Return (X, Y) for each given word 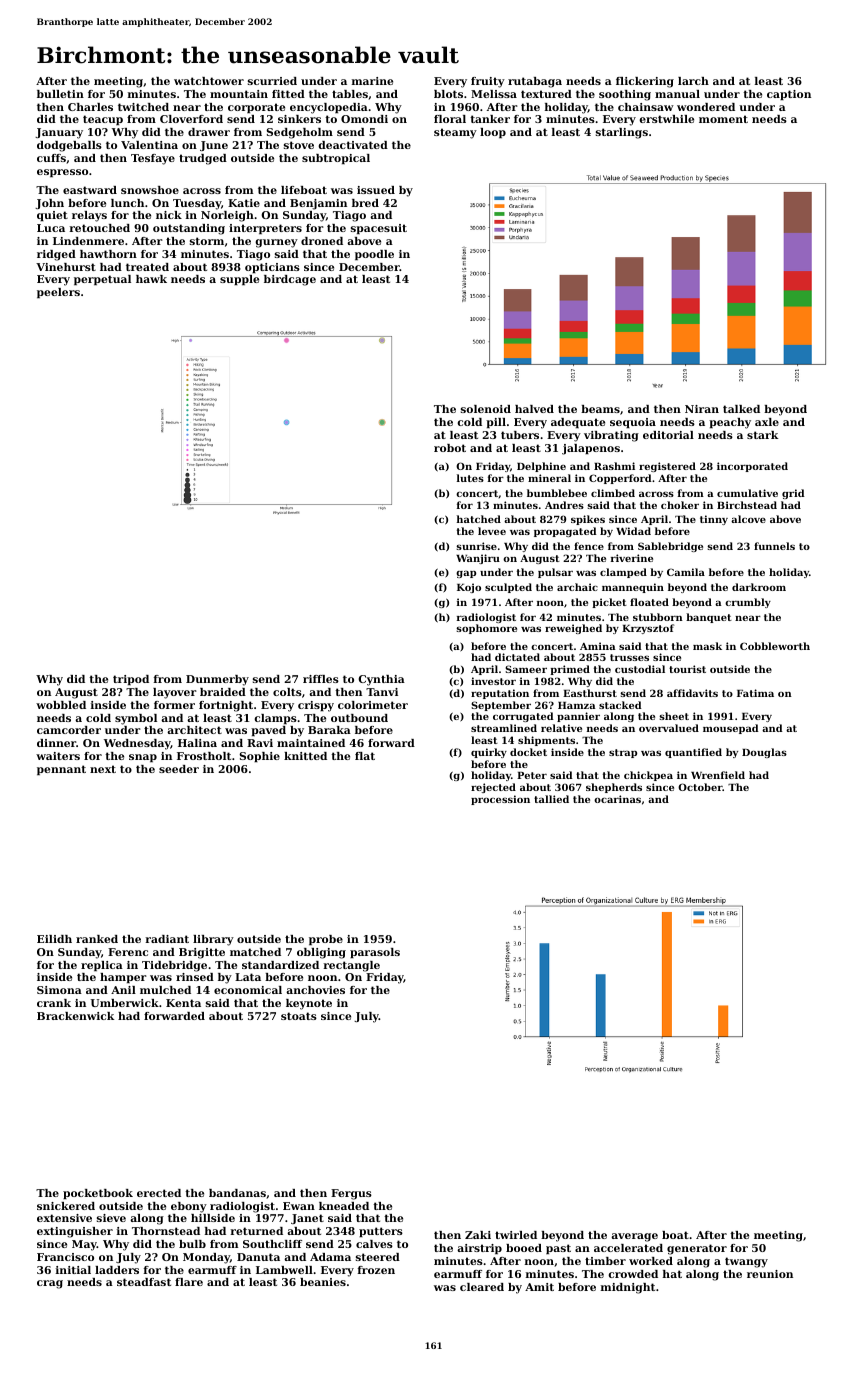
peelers (58, 293)
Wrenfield (718, 775)
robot (450, 448)
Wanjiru (478, 559)
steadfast (144, 1282)
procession (500, 800)
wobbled (61, 705)
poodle (374, 255)
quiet (52, 216)
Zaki (478, 1235)
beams (600, 409)
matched (255, 952)
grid (793, 494)
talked (741, 409)
